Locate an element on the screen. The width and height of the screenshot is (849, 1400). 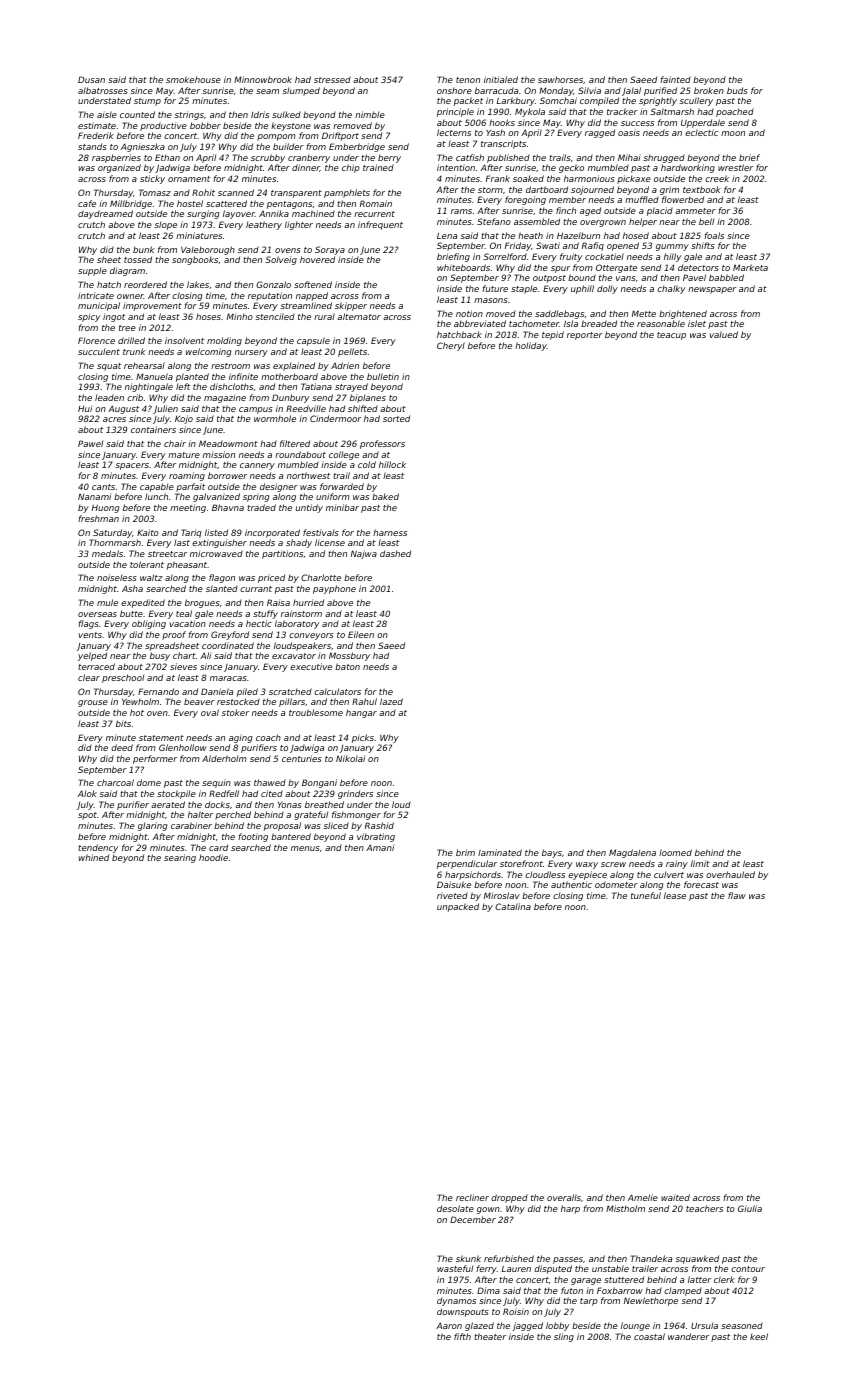
loomed is located at coordinates (675, 852).
